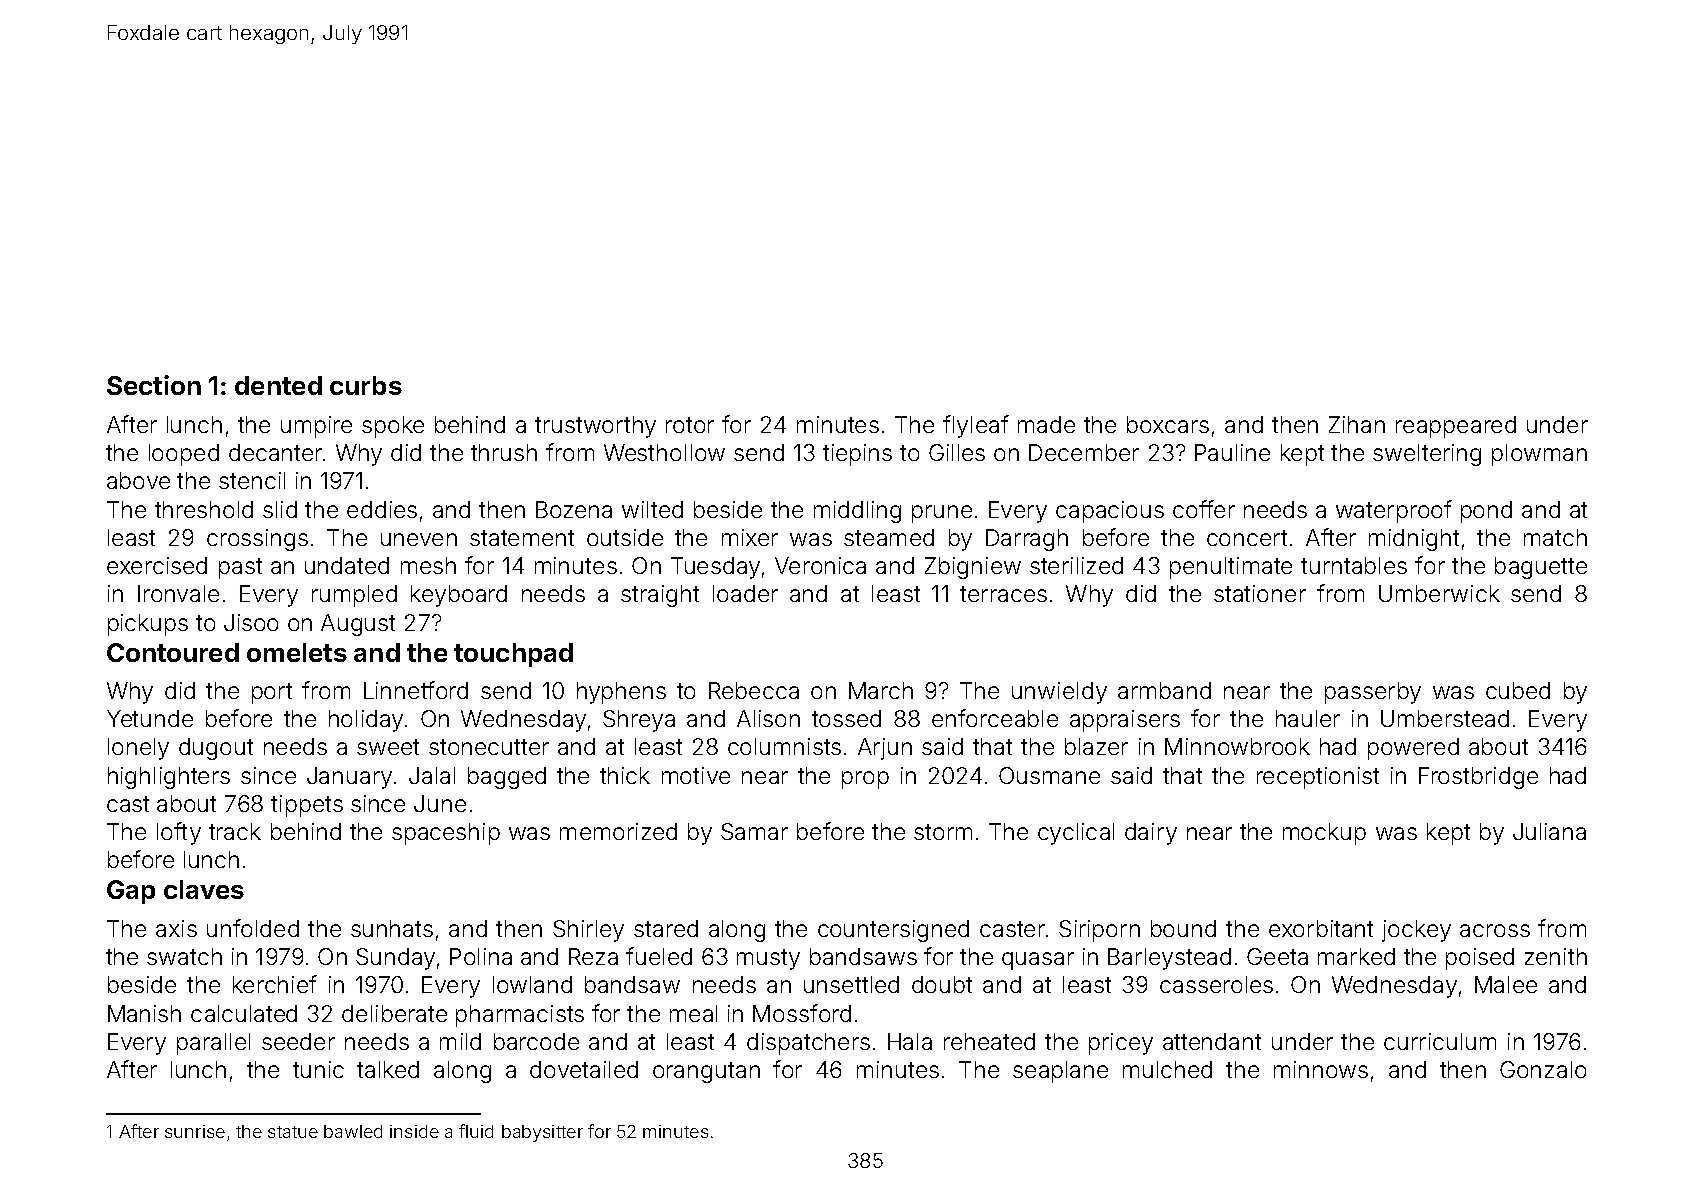 Image resolution: width=1694 pixels, height=1198 pixels. Describe the element at coordinates (942, 984) in the screenshot. I see `doubt` at that location.
